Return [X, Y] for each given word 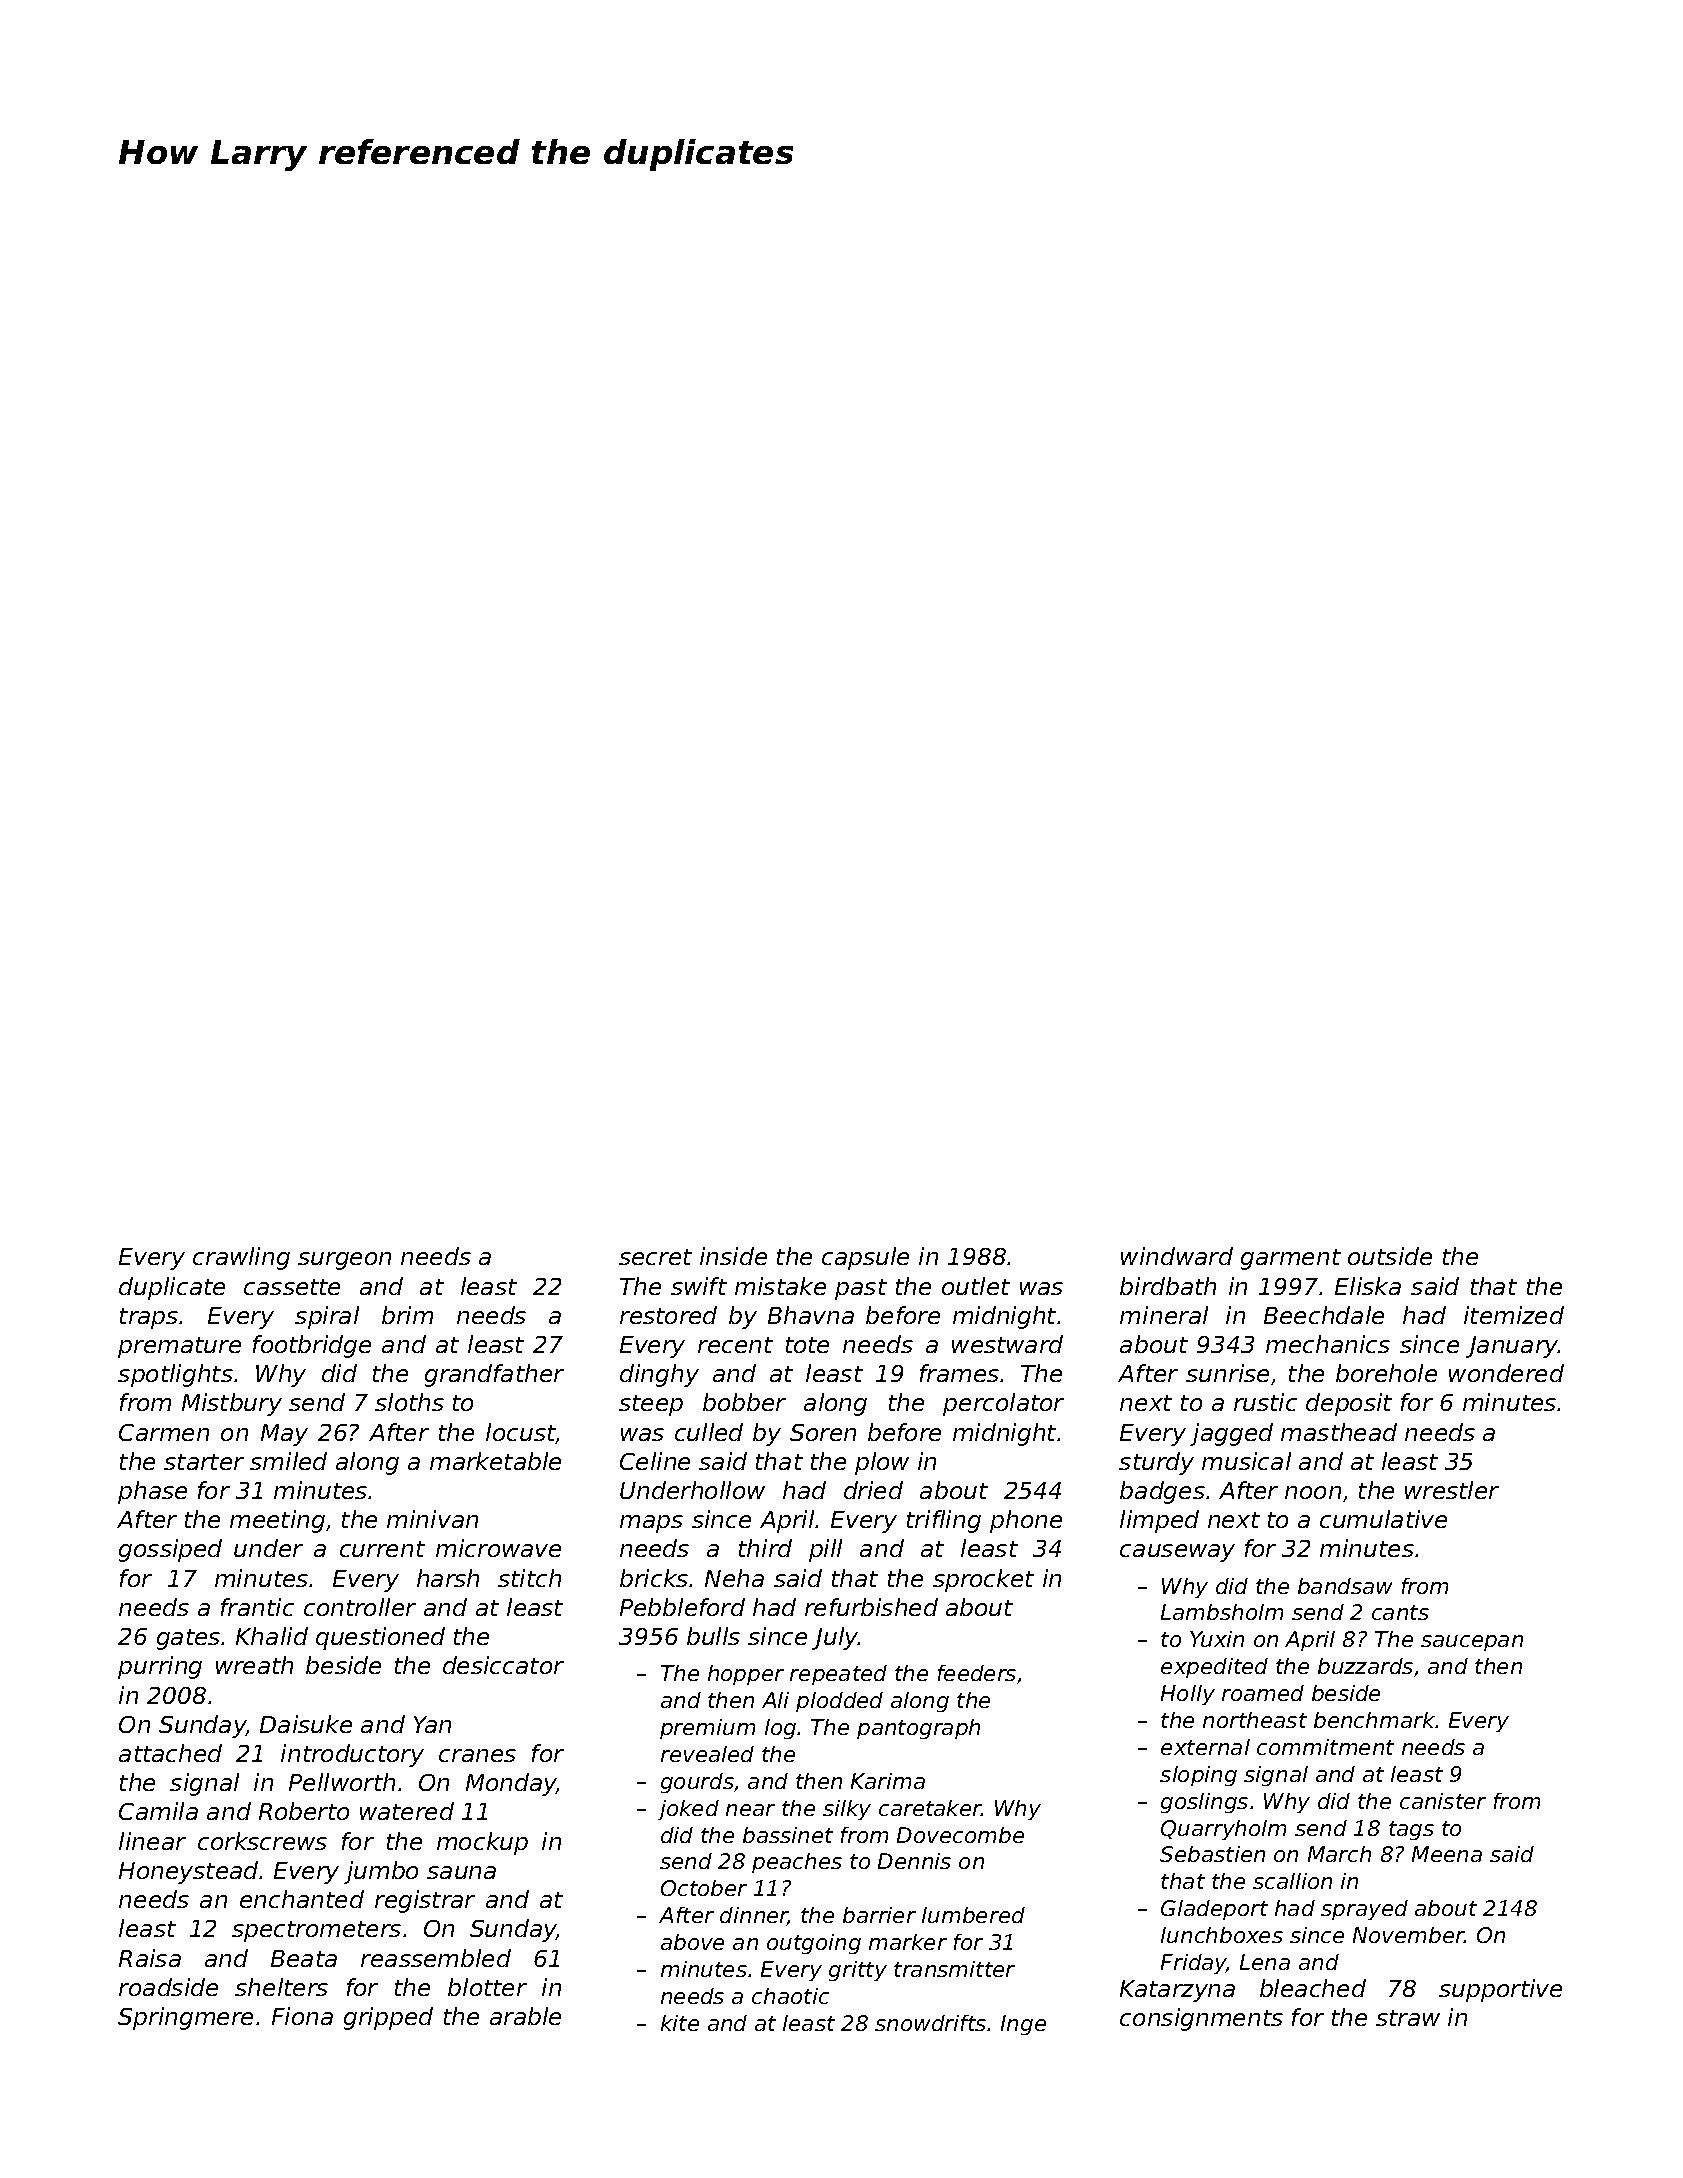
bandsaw [1345, 1586]
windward [1177, 1256]
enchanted [302, 1899]
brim [407, 1315]
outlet [976, 1286]
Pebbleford [682, 1607]
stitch [529, 1578]
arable [525, 2016]
